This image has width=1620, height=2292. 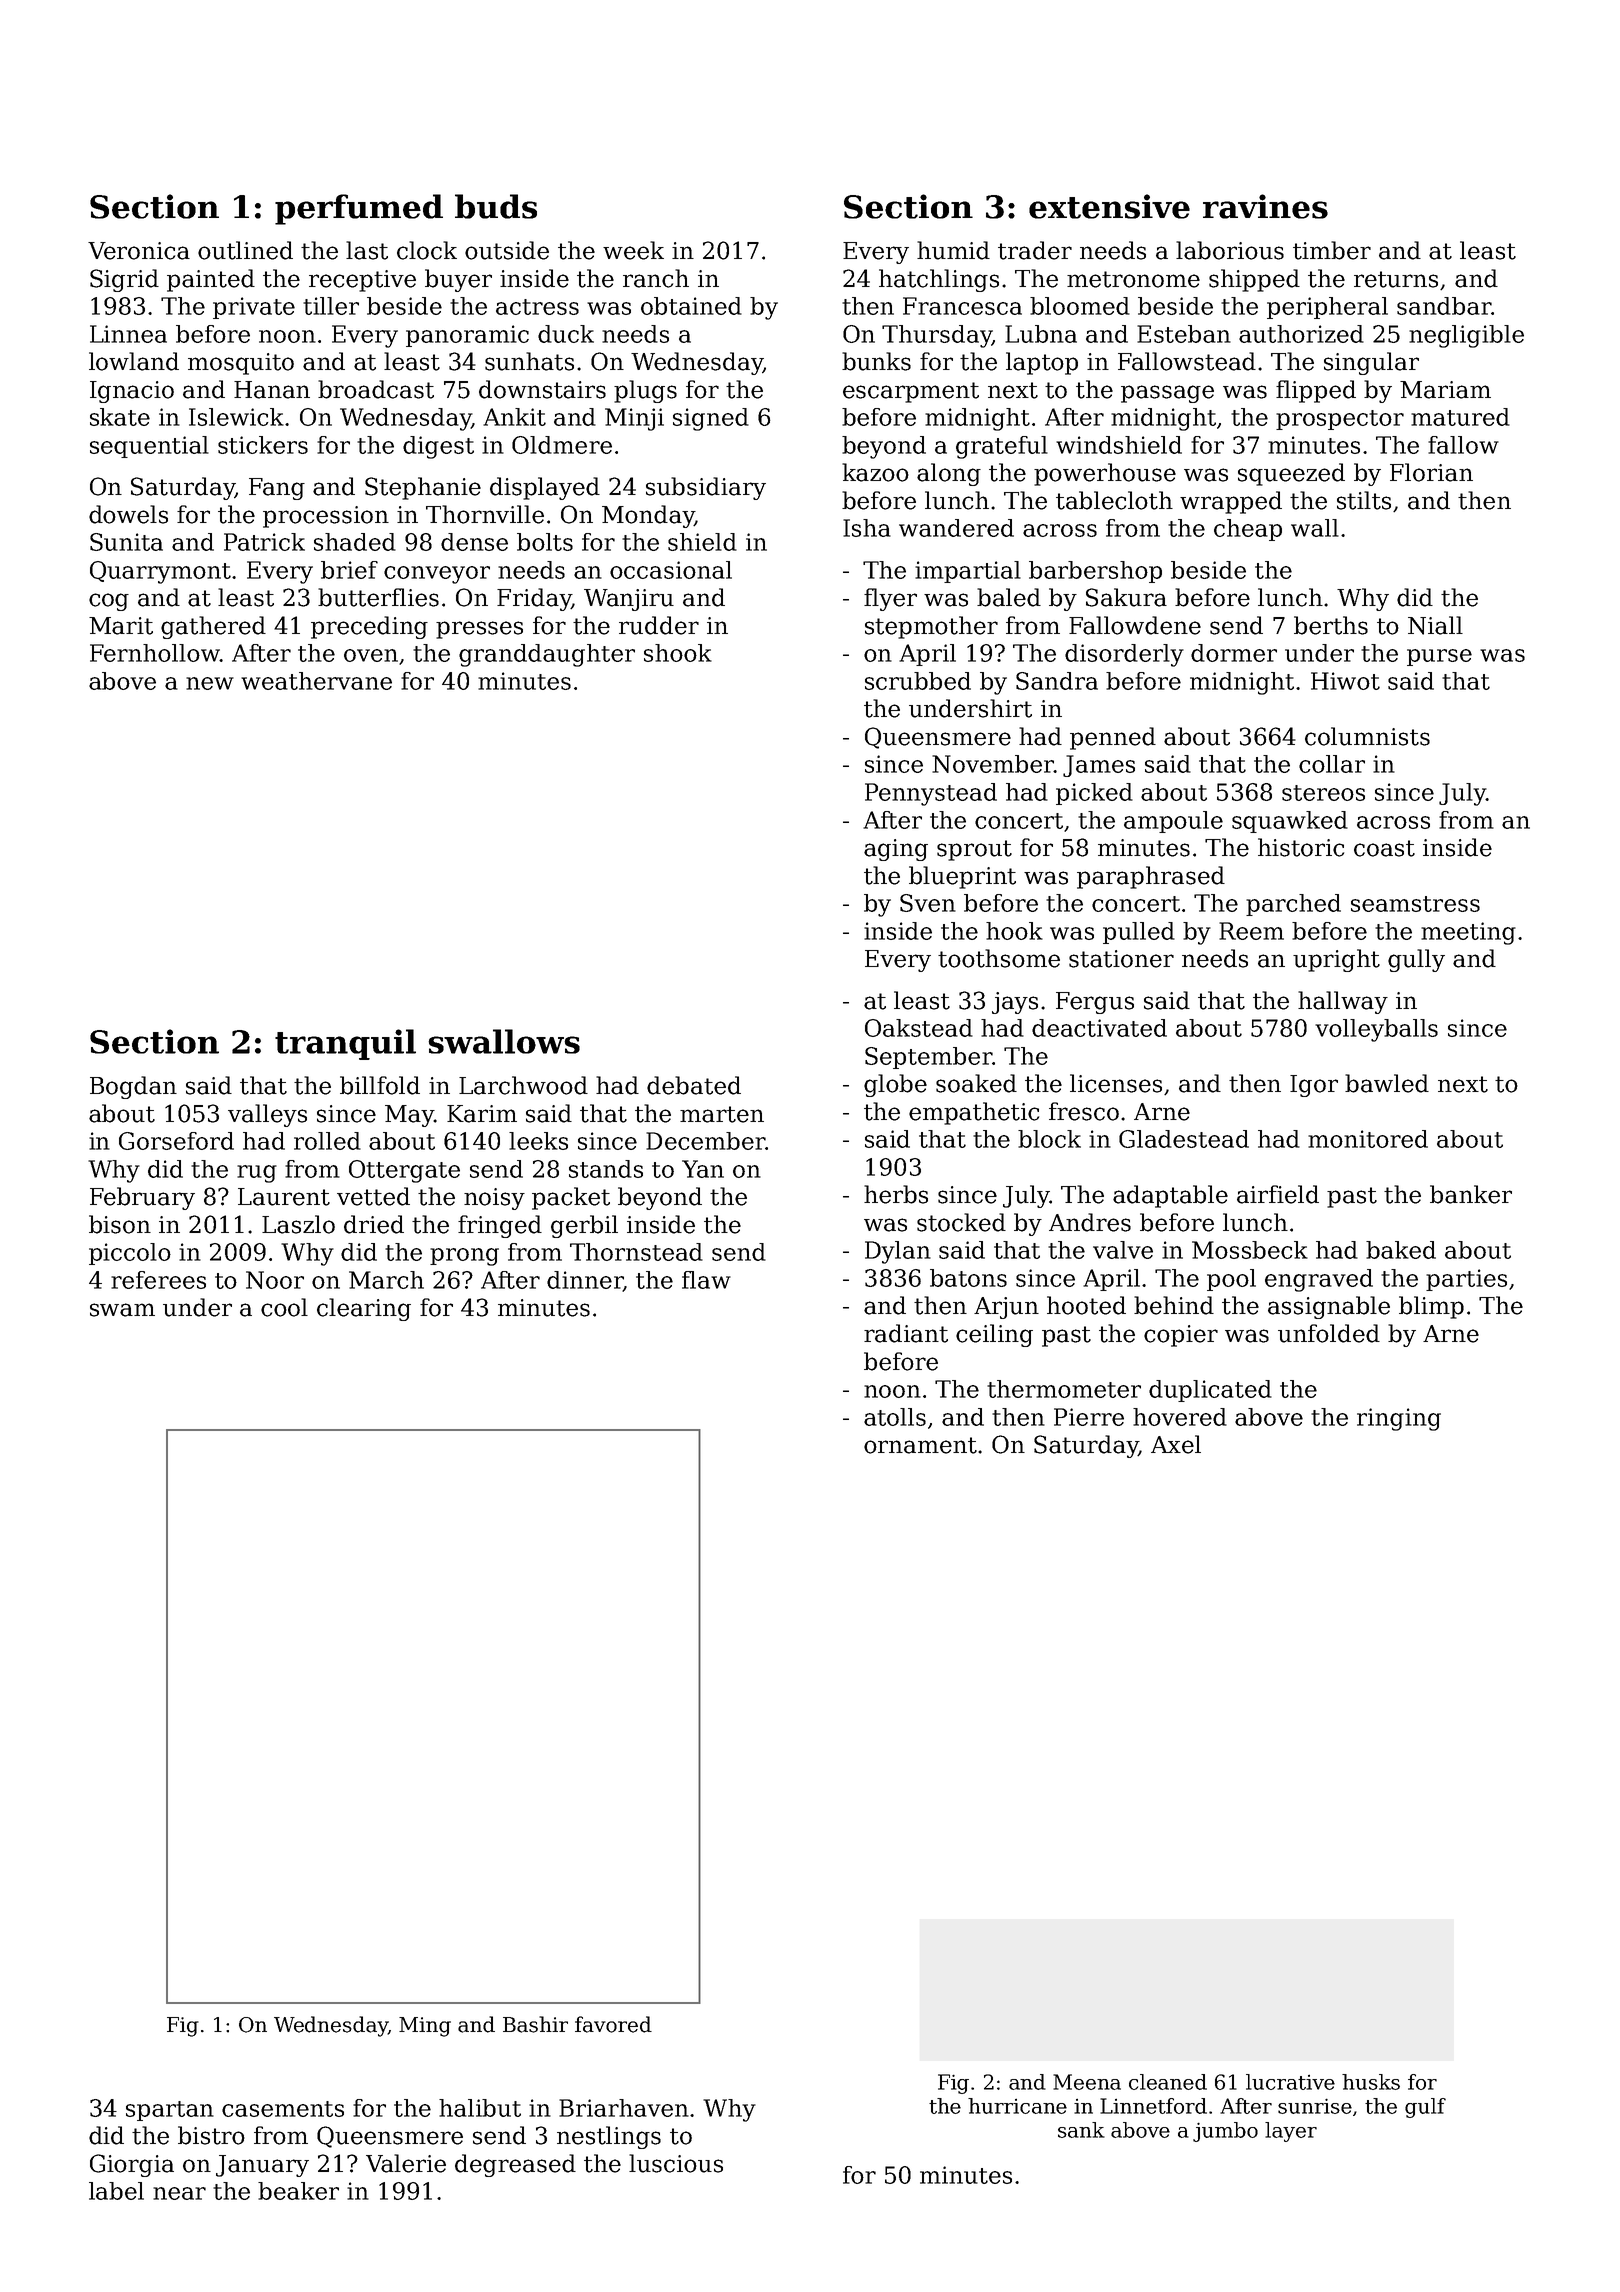 I want to click on upright, so click(x=1336, y=960).
